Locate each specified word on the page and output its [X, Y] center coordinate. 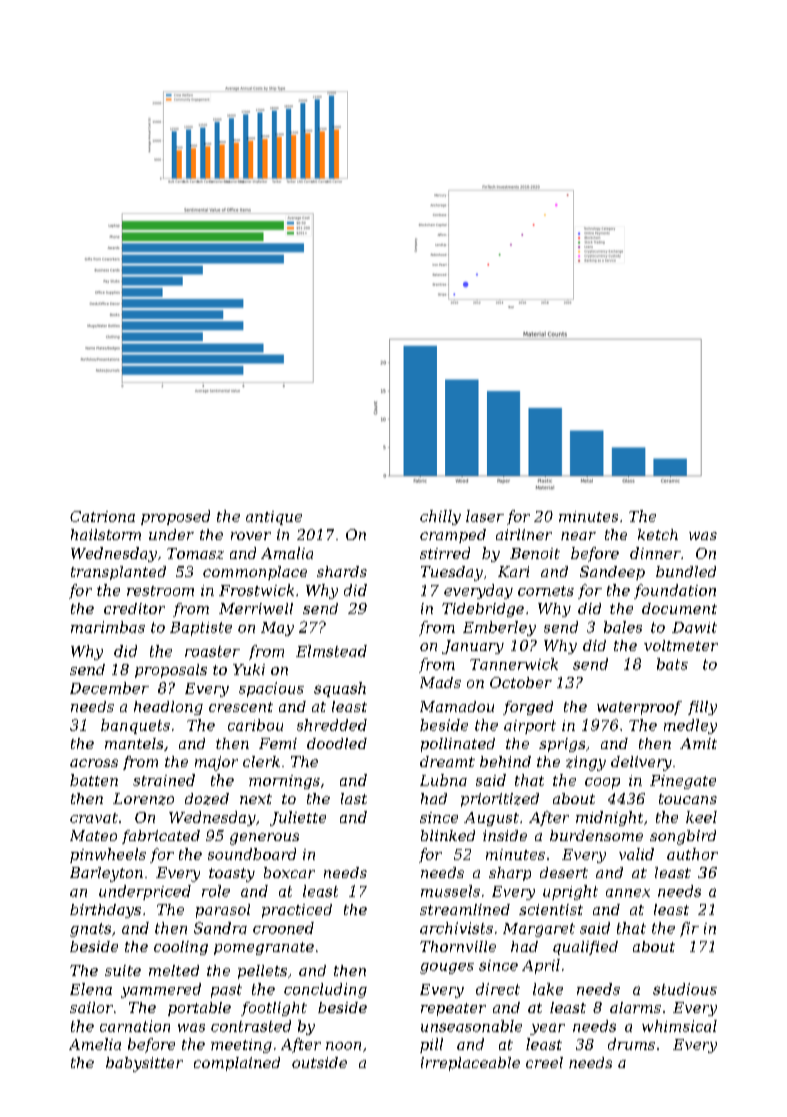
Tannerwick [514, 664]
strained [164, 780]
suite [123, 970]
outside [319, 1062]
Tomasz [195, 553]
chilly [440, 517]
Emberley [499, 628]
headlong [168, 708]
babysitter [144, 1064]
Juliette [298, 818]
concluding [325, 990]
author [692, 854]
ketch [658, 534]
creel [544, 1062]
